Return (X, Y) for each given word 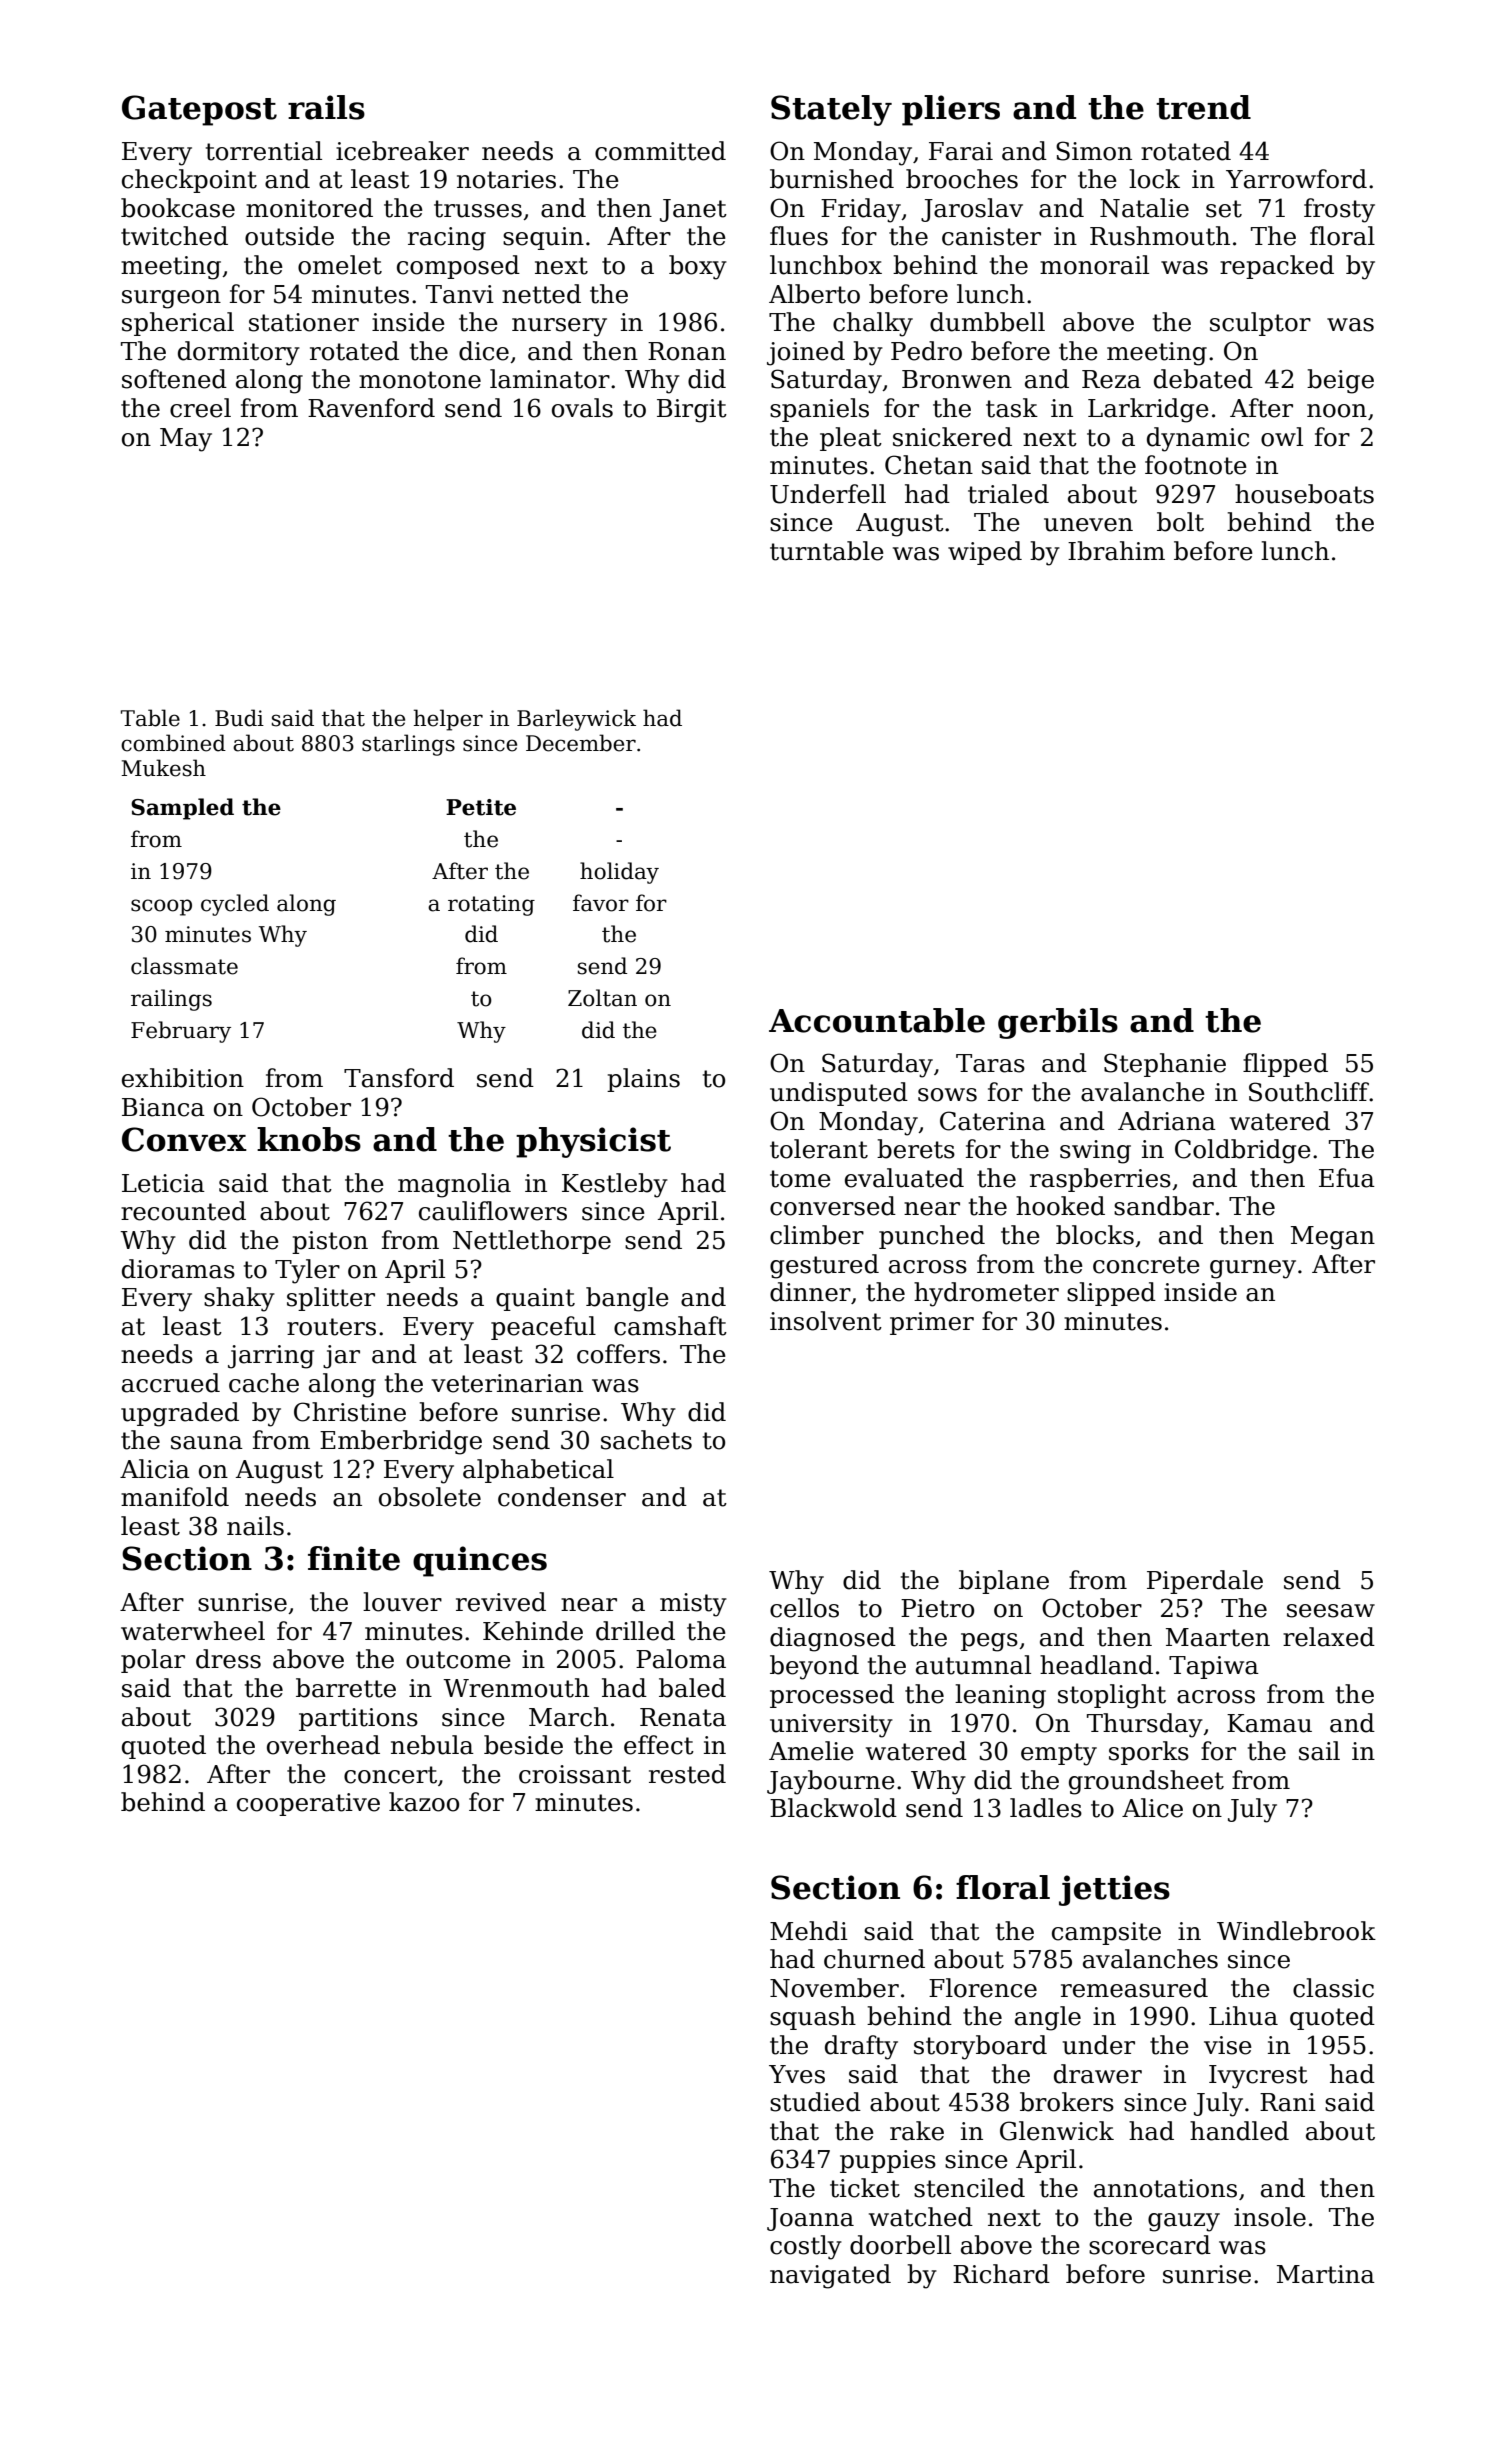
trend (1203, 107)
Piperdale (1205, 1582)
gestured (824, 1266)
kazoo (424, 1802)
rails (326, 107)
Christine (350, 1412)
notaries (506, 179)
